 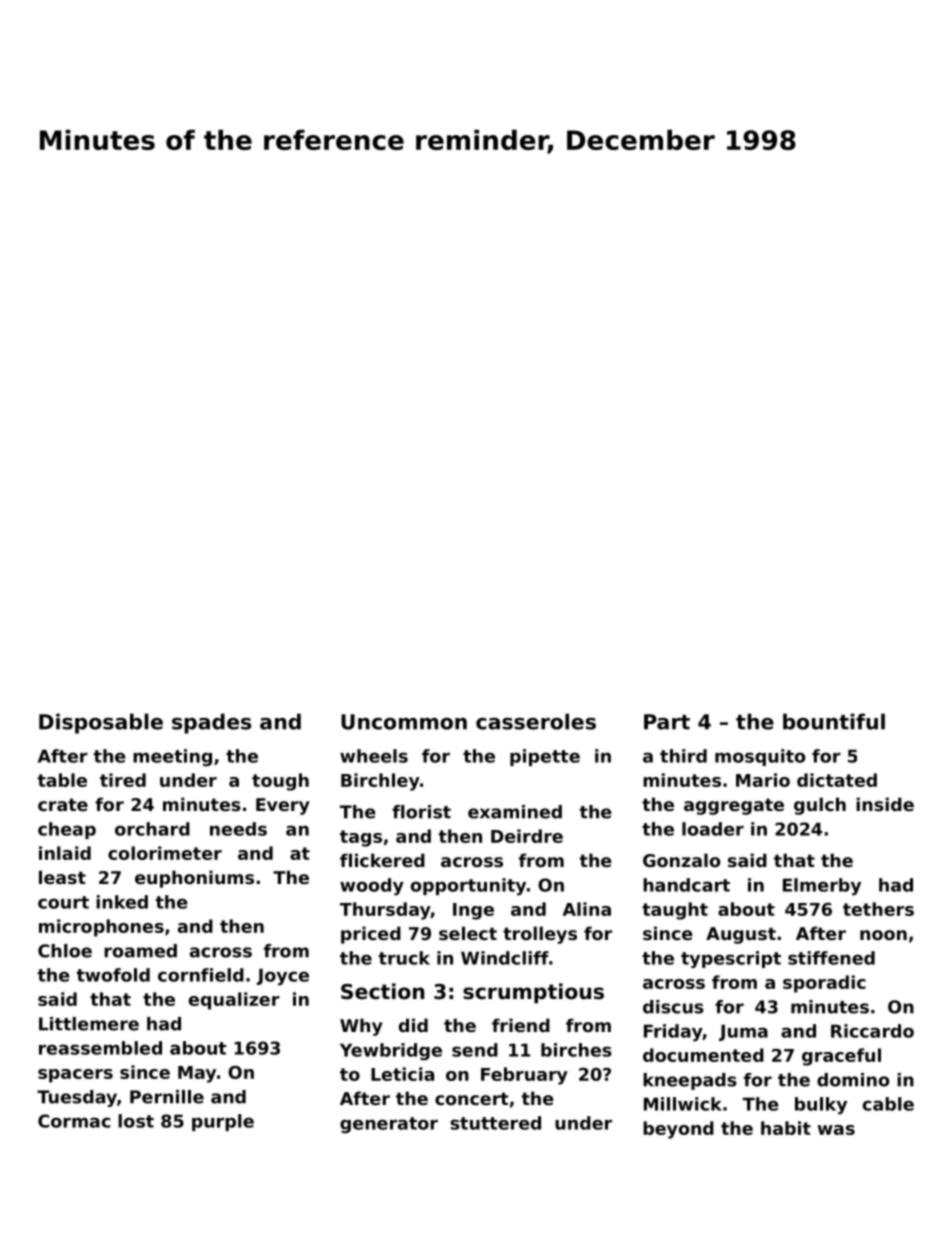 What do you see at coordinates (123, 780) in the document?
I see `tired` at bounding box center [123, 780].
